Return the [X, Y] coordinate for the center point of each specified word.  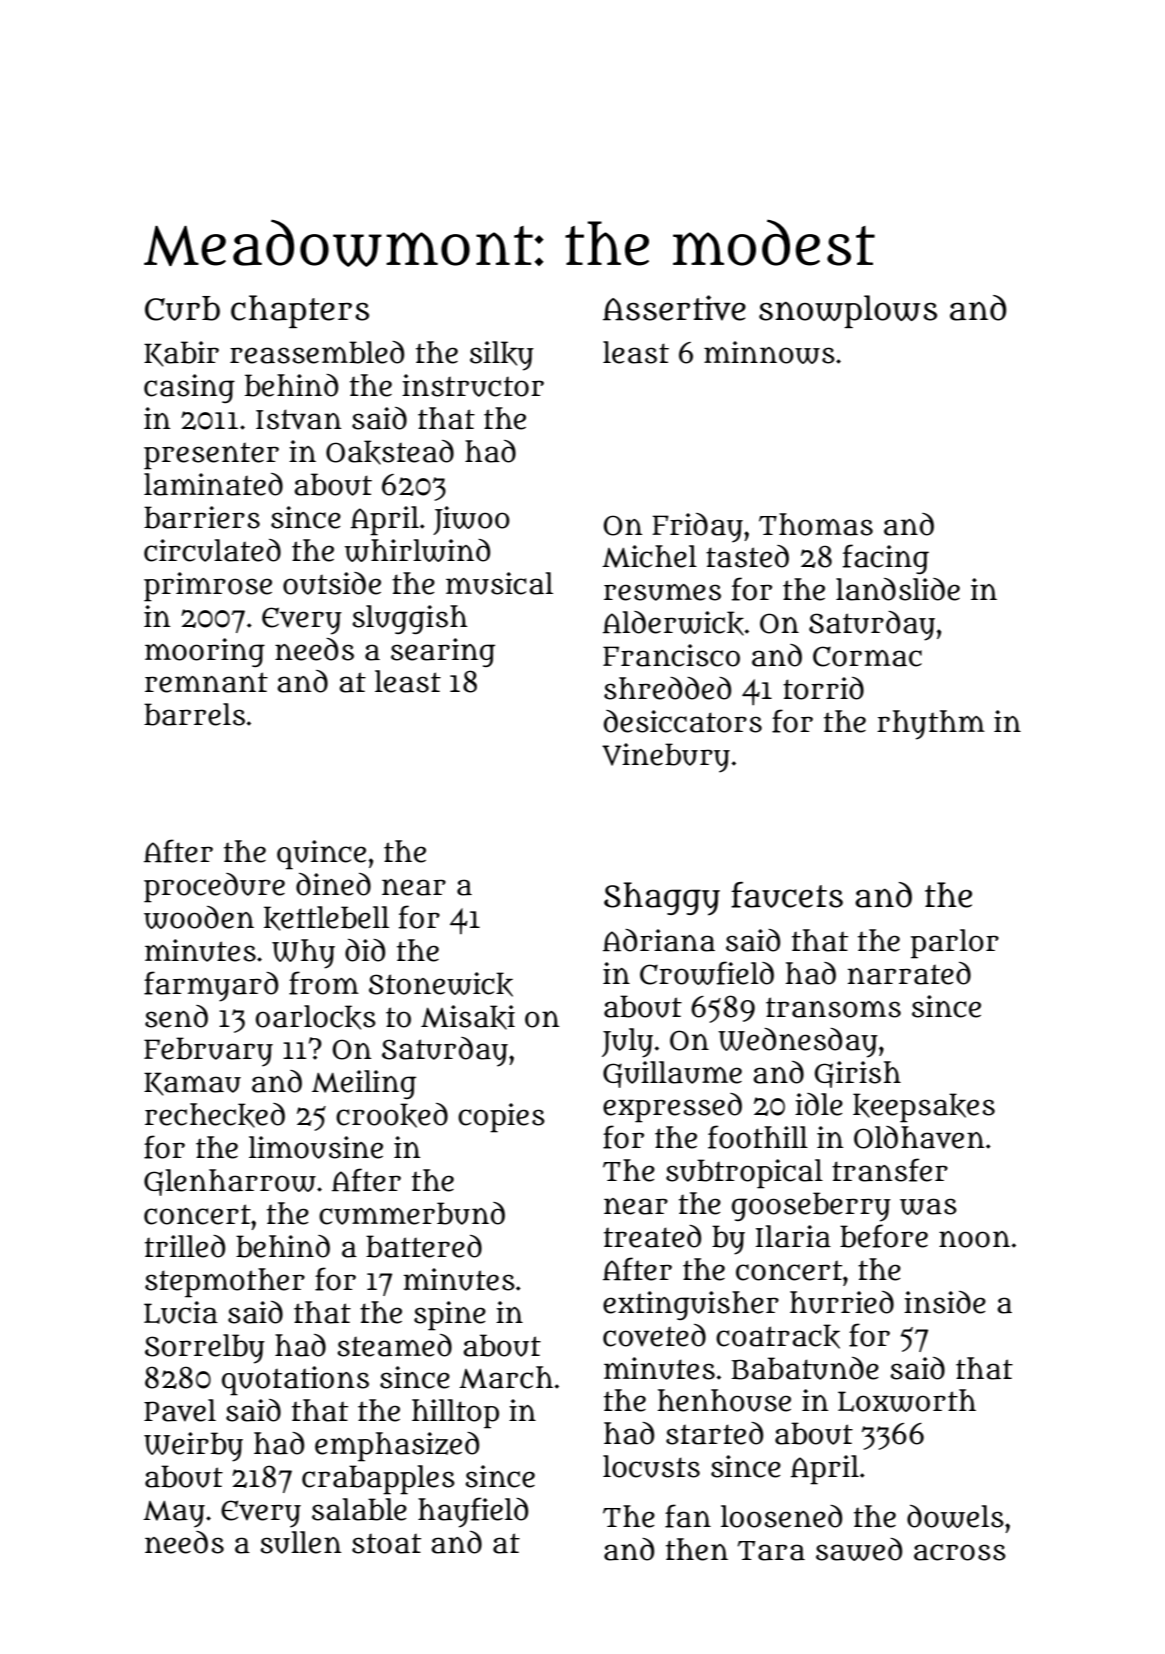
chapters [300, 311]
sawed [859, 1549]
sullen [300, 1542]
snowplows [848, 311]
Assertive [674, 308]
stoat [386, 1543]
